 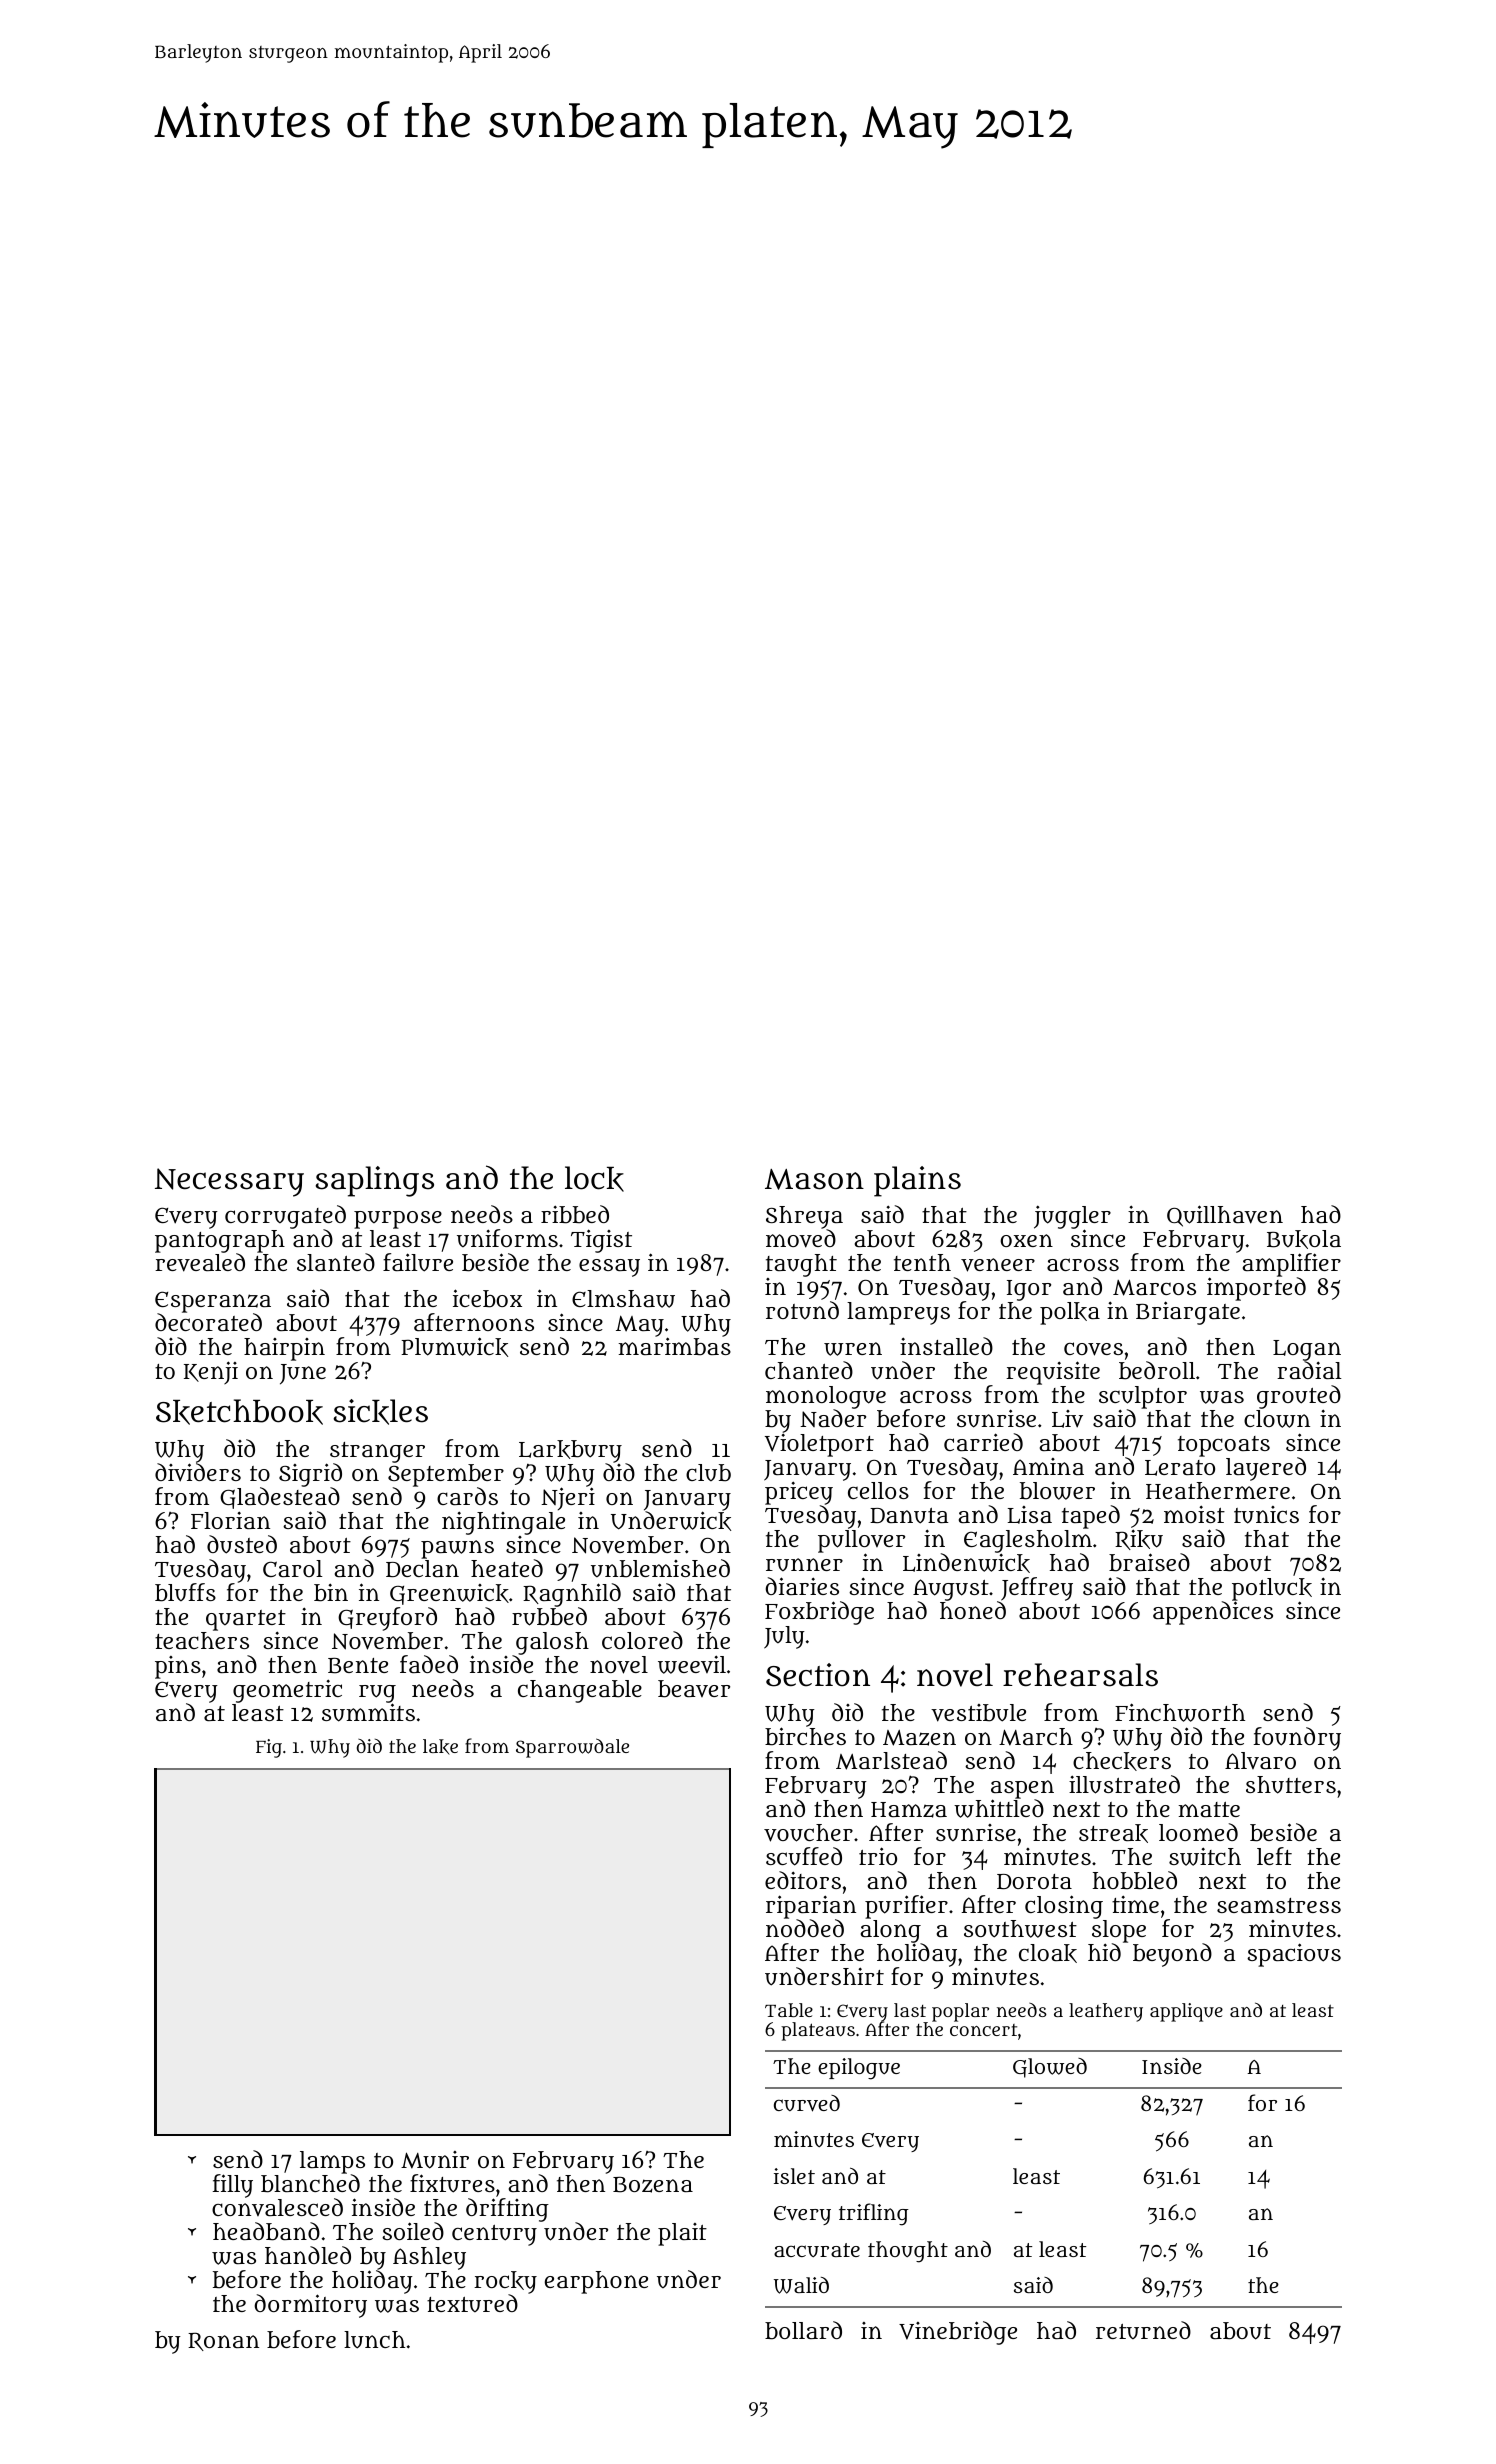 I want to click on Eaglesholm, so click(x=1028, y=1542).
